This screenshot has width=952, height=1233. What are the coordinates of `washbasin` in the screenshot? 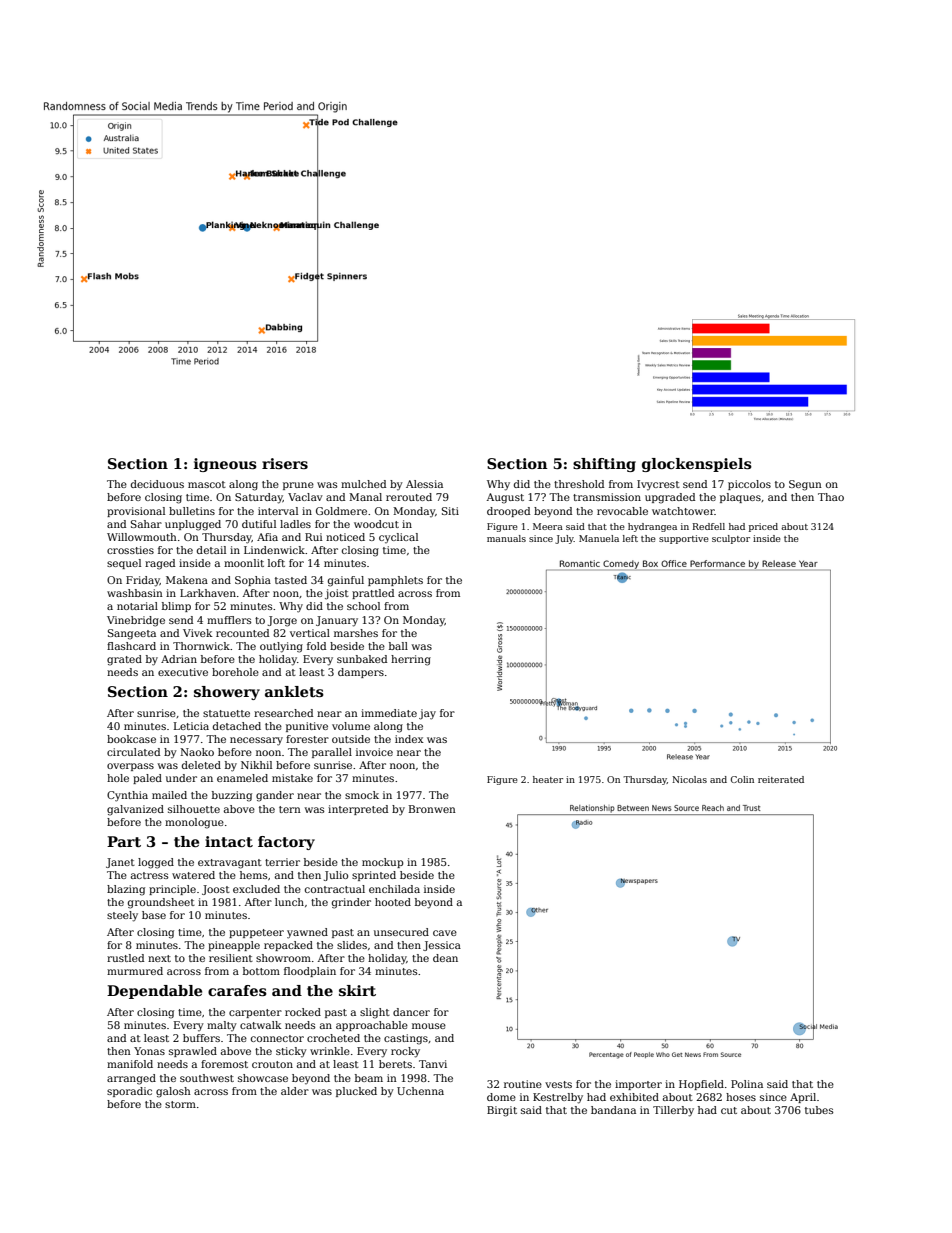 It's located at (135, 593).
